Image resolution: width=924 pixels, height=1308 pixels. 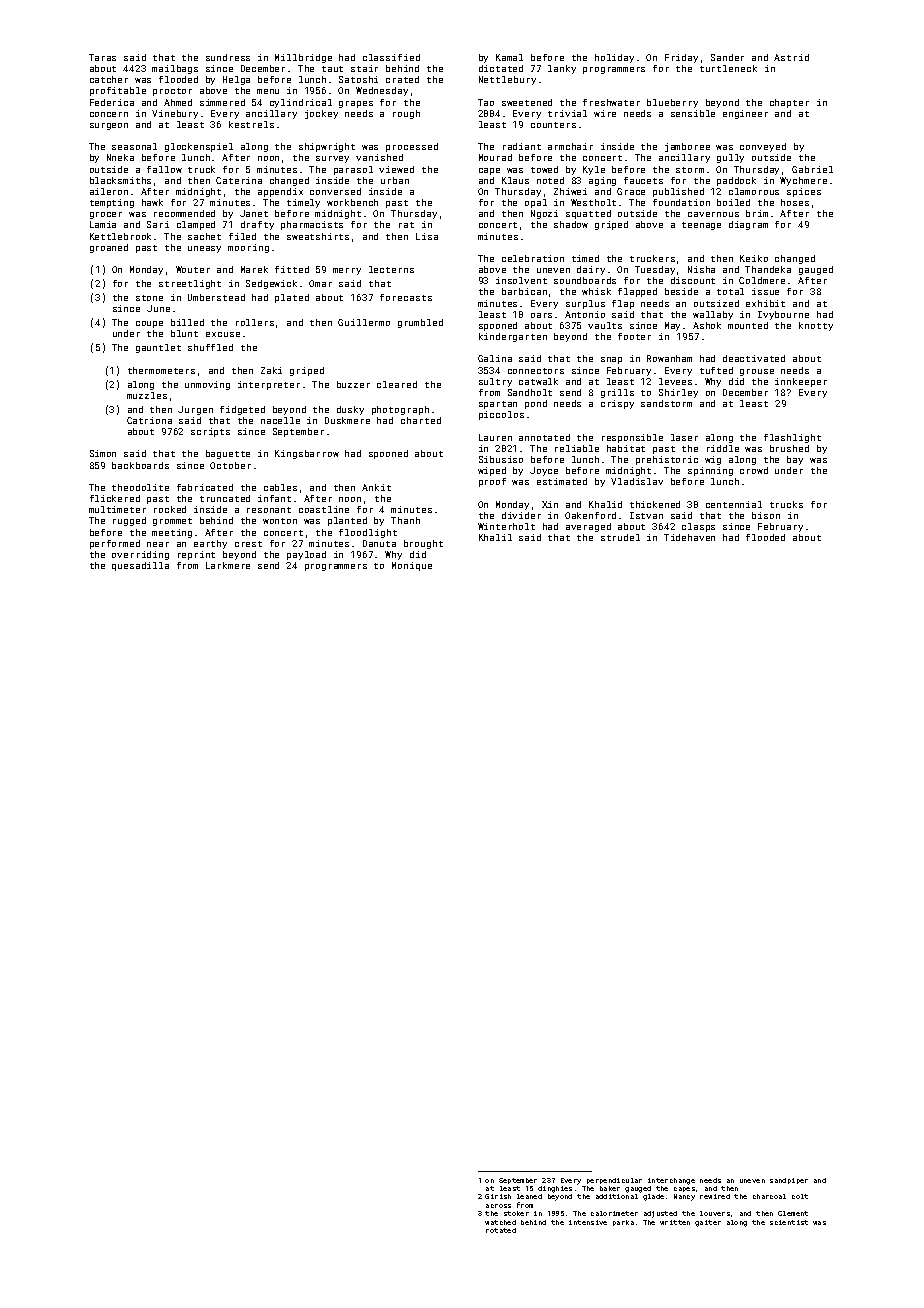 What do you see at coordinates (391, 57) in the page?
I see `classified` at bounding box center [391, 57].
